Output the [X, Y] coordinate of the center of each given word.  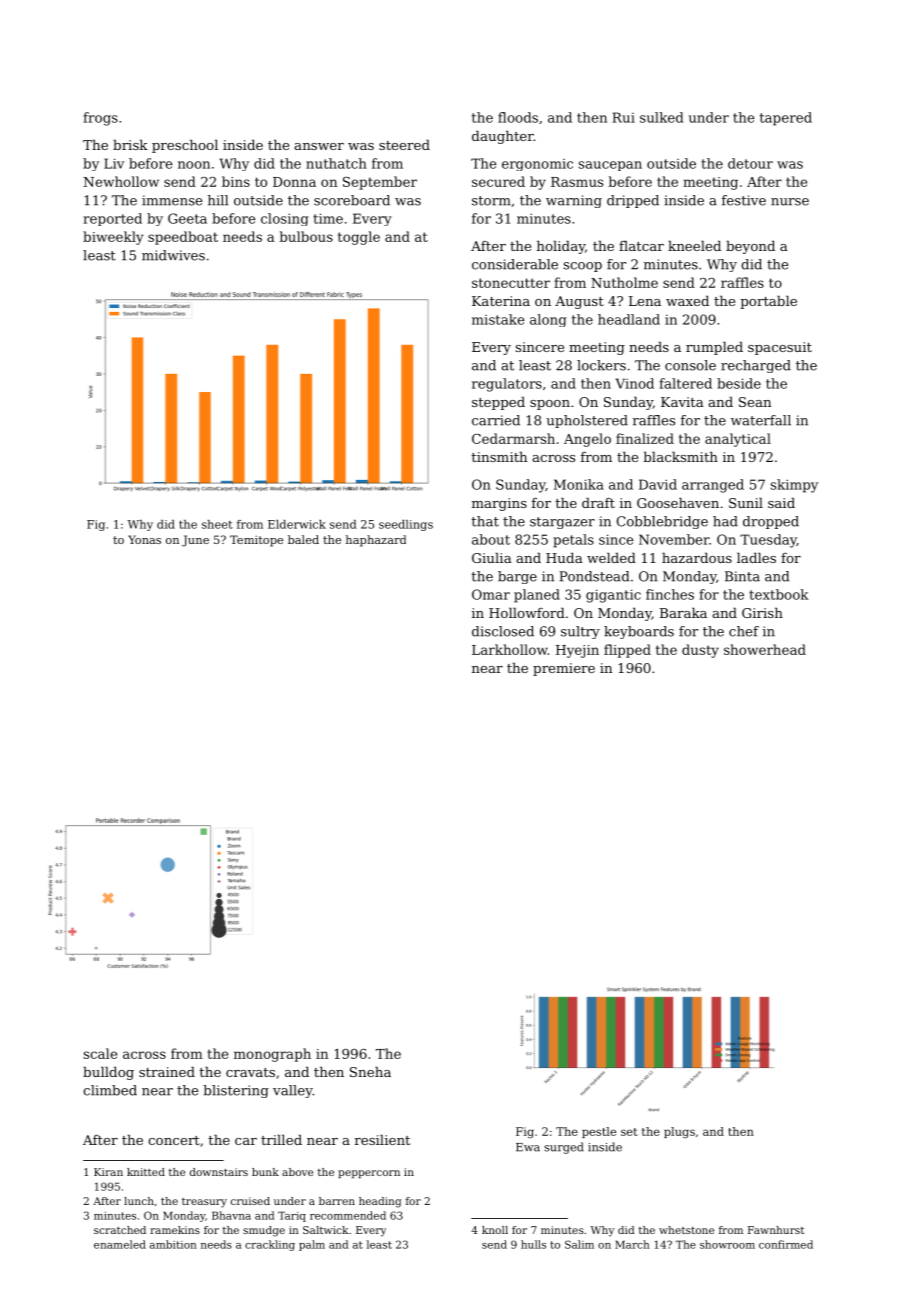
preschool [185, 146]
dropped [771, 522]
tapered [786, 119]
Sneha [370, 1071]
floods [518, 117]
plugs [679, 1133]
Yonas [144, 539]
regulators [507, 385]
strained [167, 1071]
